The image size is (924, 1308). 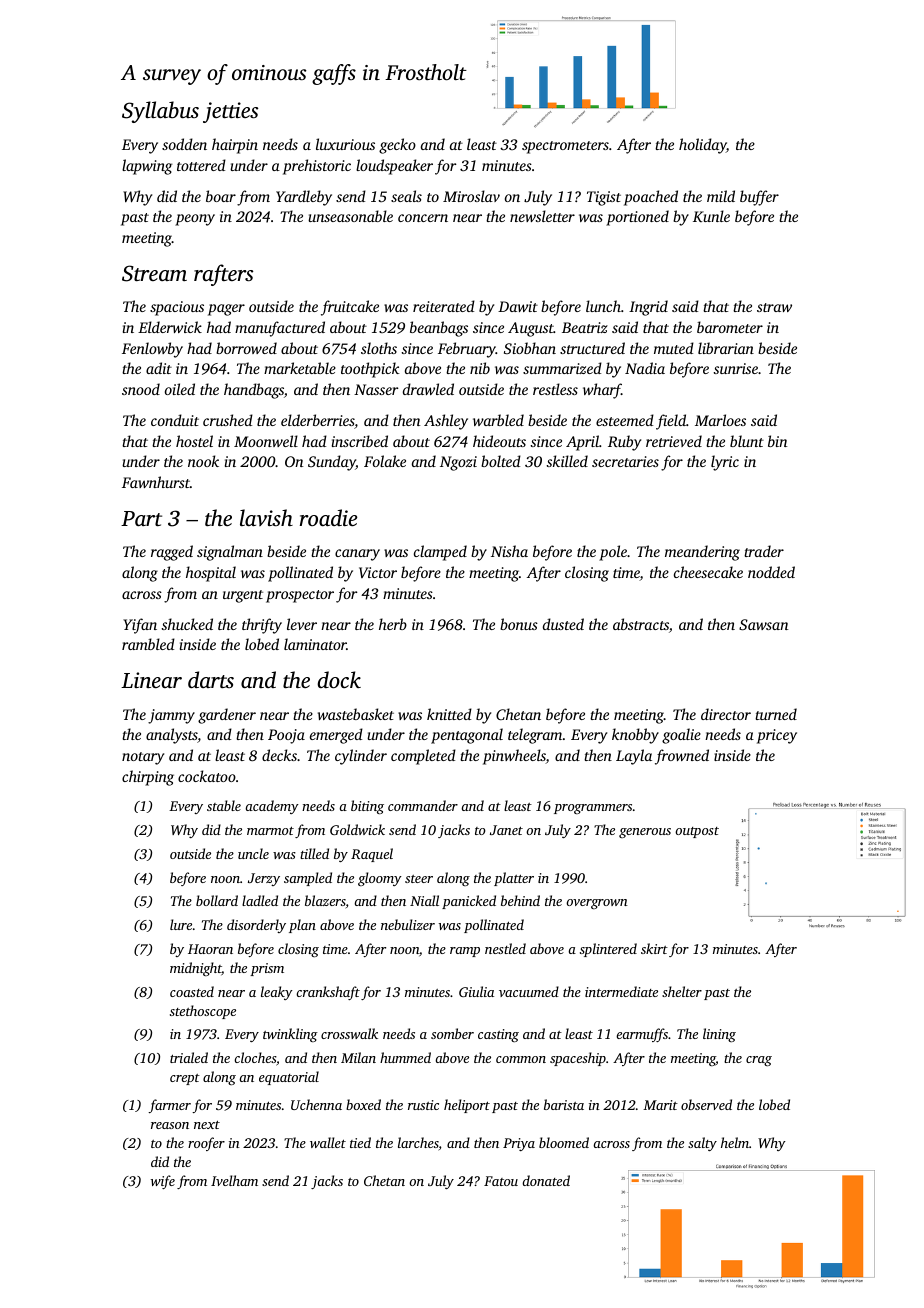 What do you see at coordinates (189, 1057) in the screenshot?
I see `trialed` at bounding box center [189, 1057].
